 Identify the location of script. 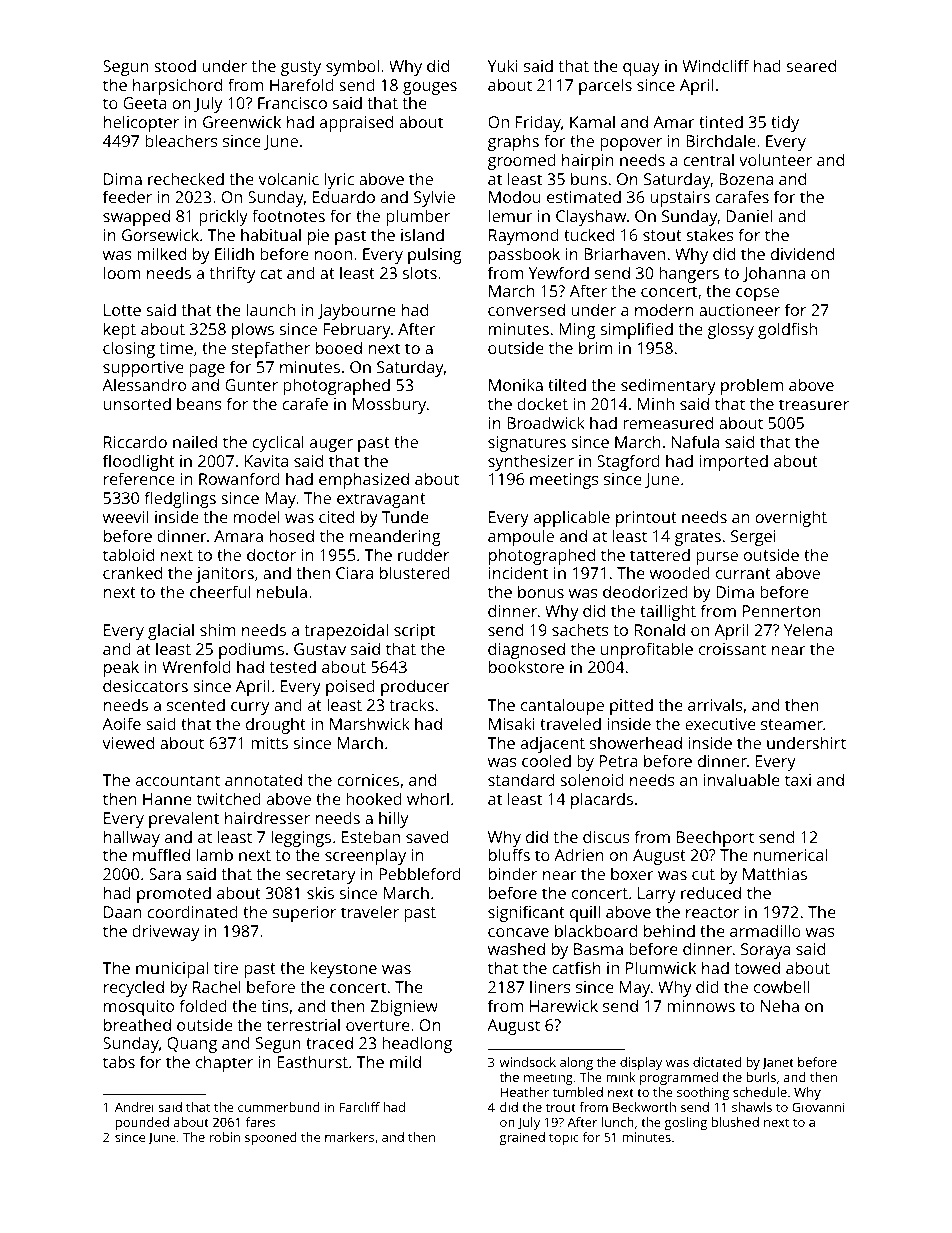
(414, 632).
